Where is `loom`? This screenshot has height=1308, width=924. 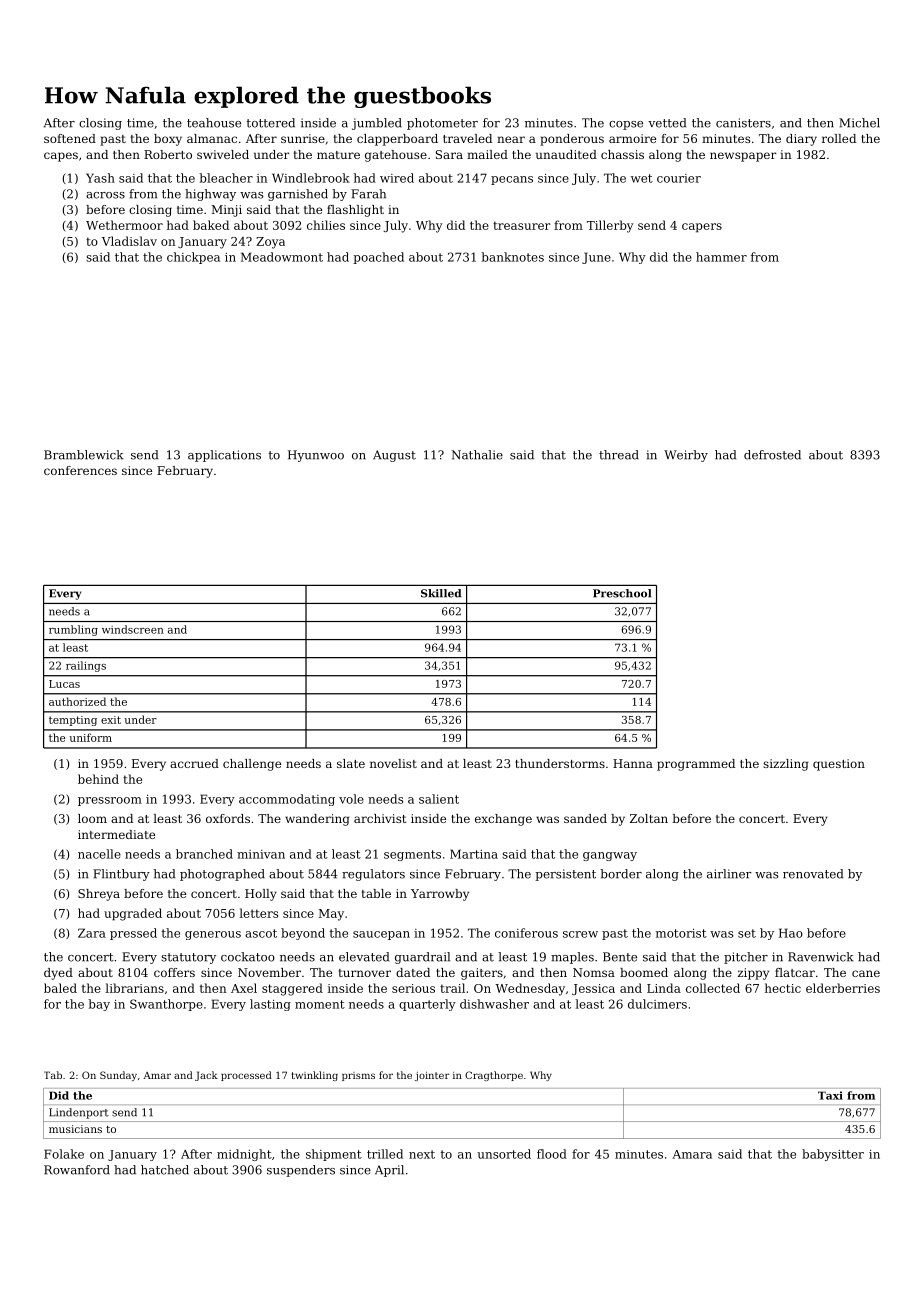
loom is located at coordinates (92, 818).
